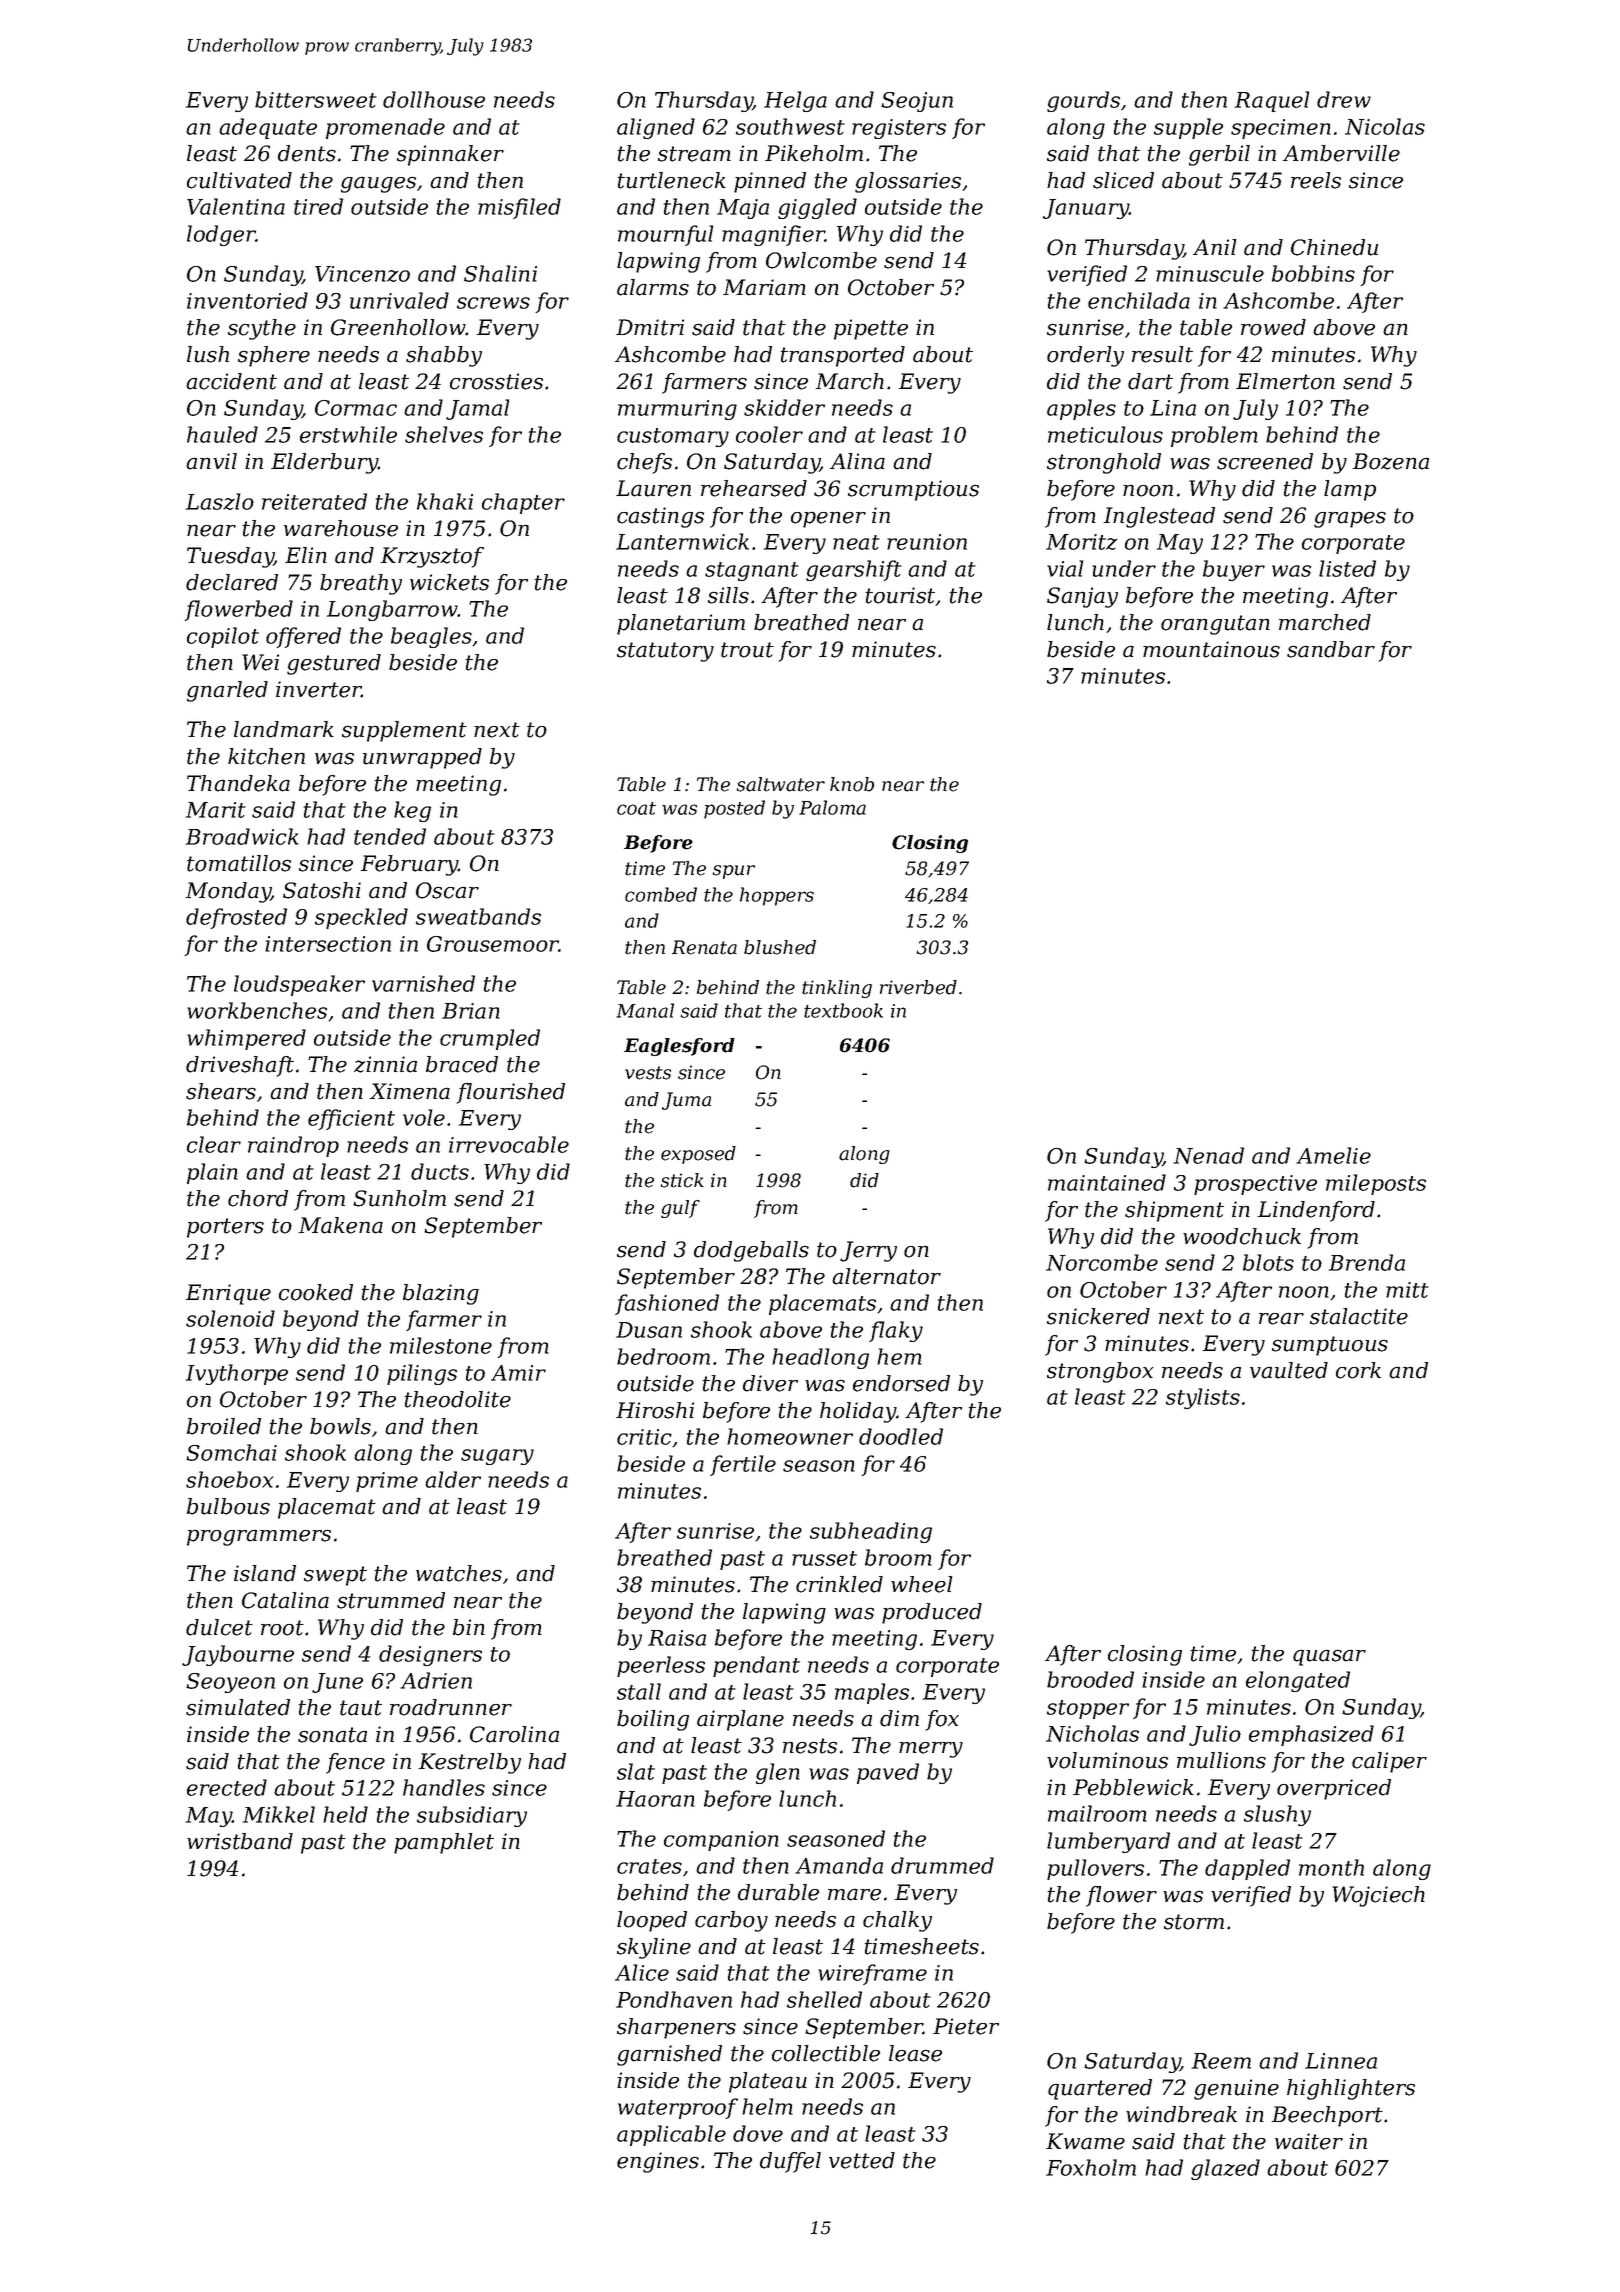  I want to click on dodgeballs, so click(751, 1251).
